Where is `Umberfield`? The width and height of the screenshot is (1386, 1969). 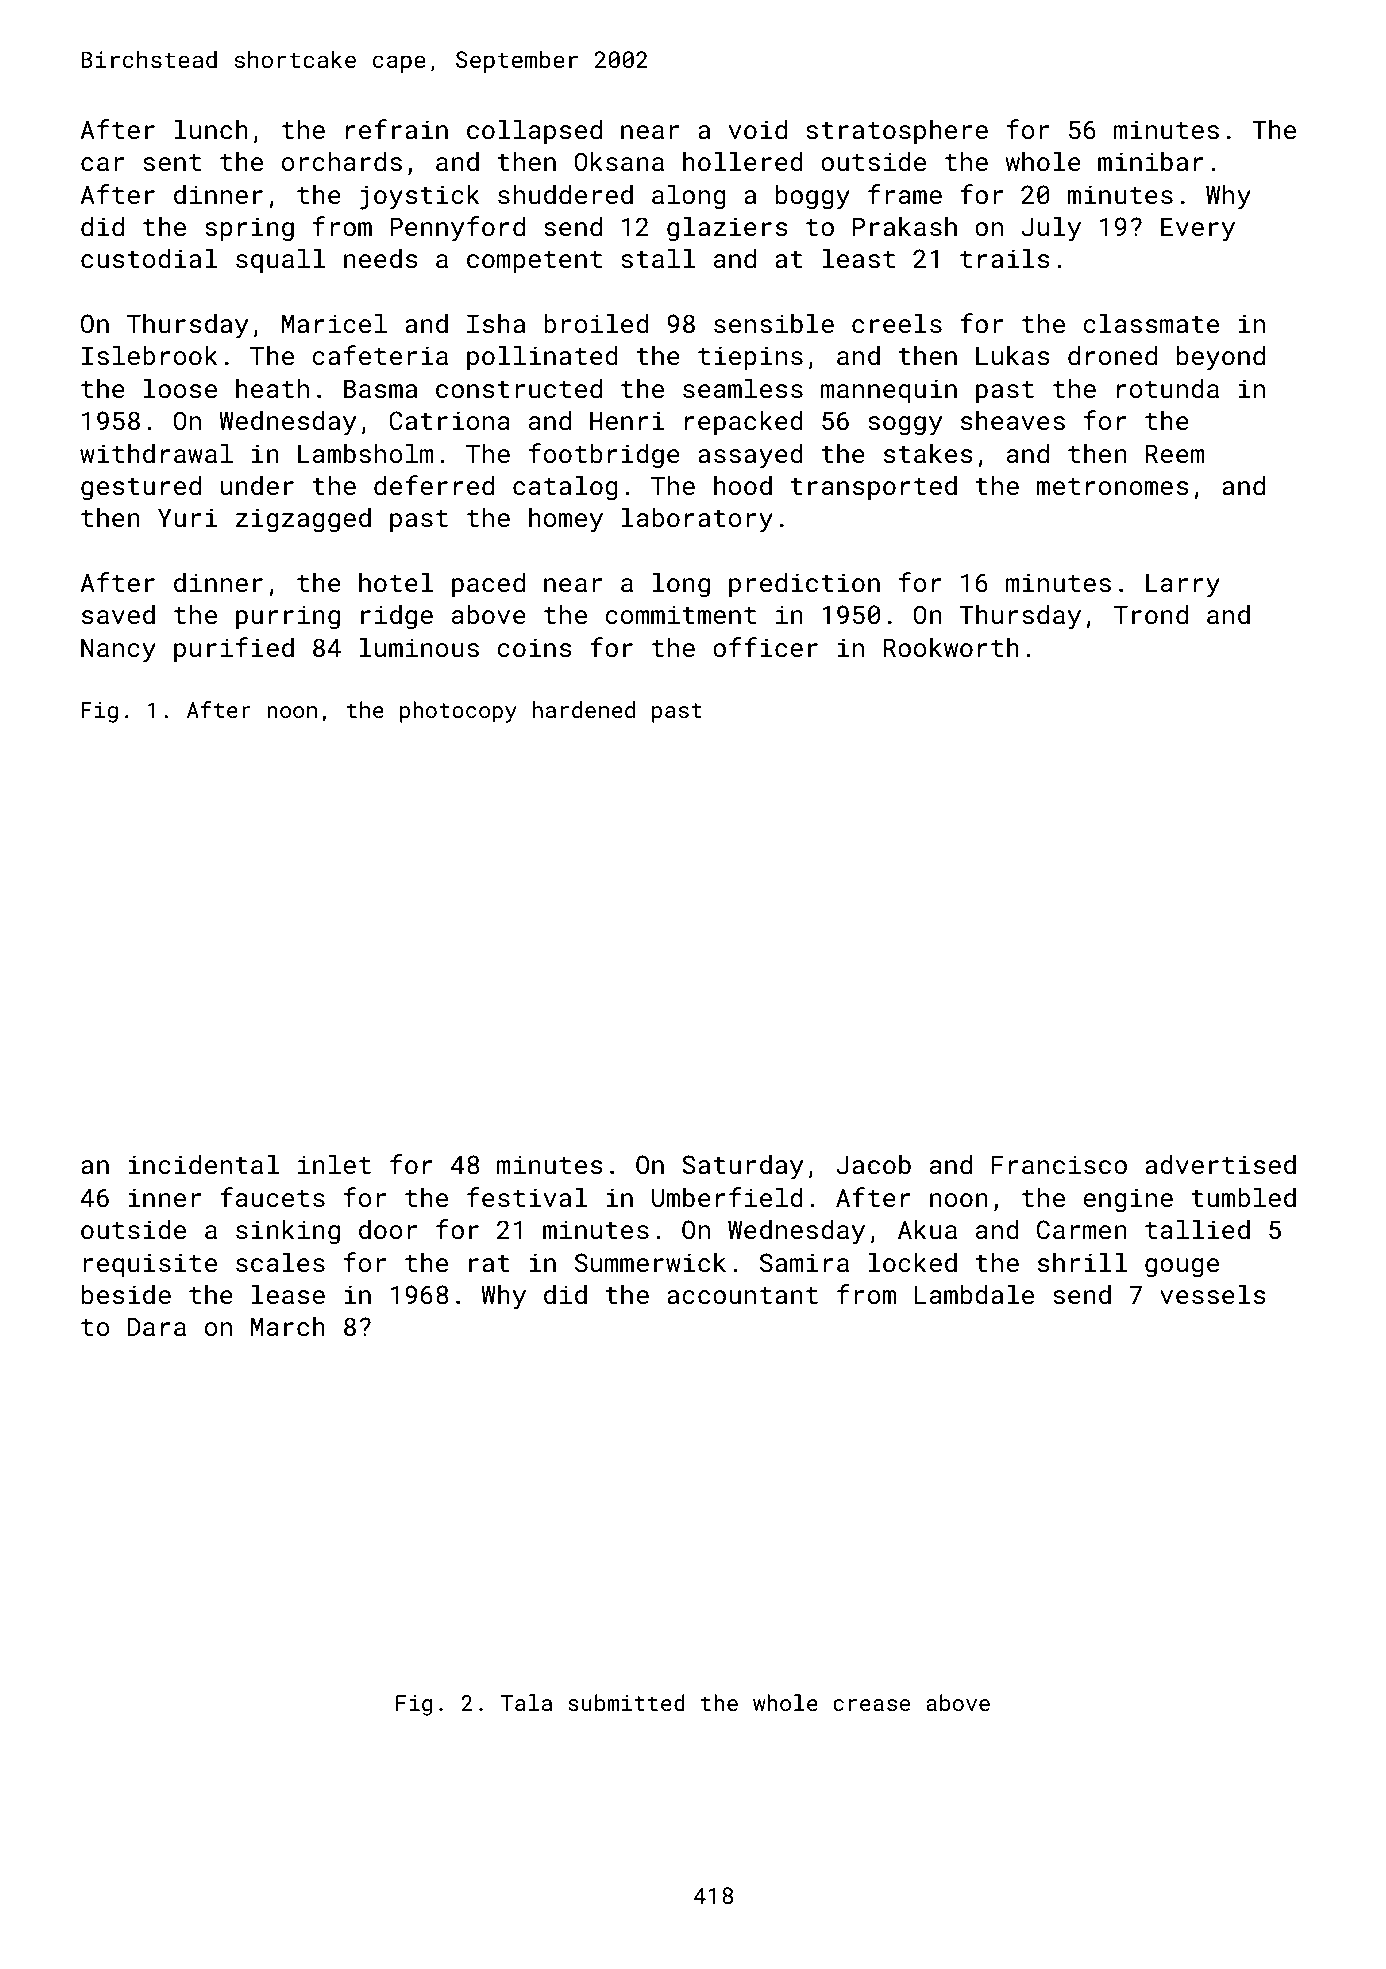
Umberfield is located at coordinates (727, 1197).
